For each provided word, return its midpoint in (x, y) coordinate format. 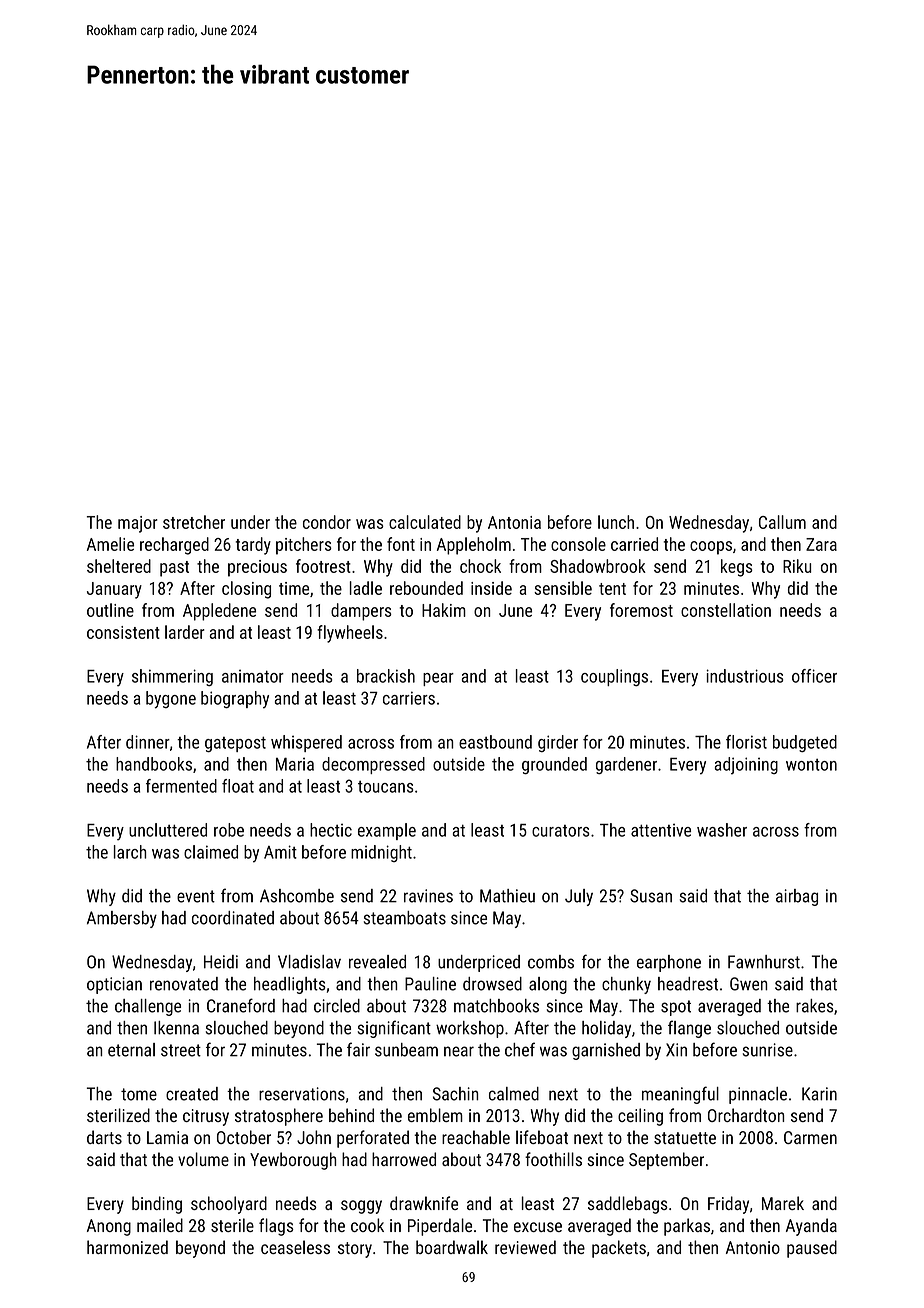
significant (394, 1029)
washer (722, 830)
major (138, 524)
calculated (425, 522)
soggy (361, 1207)
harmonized (127, 1247)
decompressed (373, 765)
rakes (815, 1006)
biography (235, 700)
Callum (782, 522)
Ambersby (122, 919)
